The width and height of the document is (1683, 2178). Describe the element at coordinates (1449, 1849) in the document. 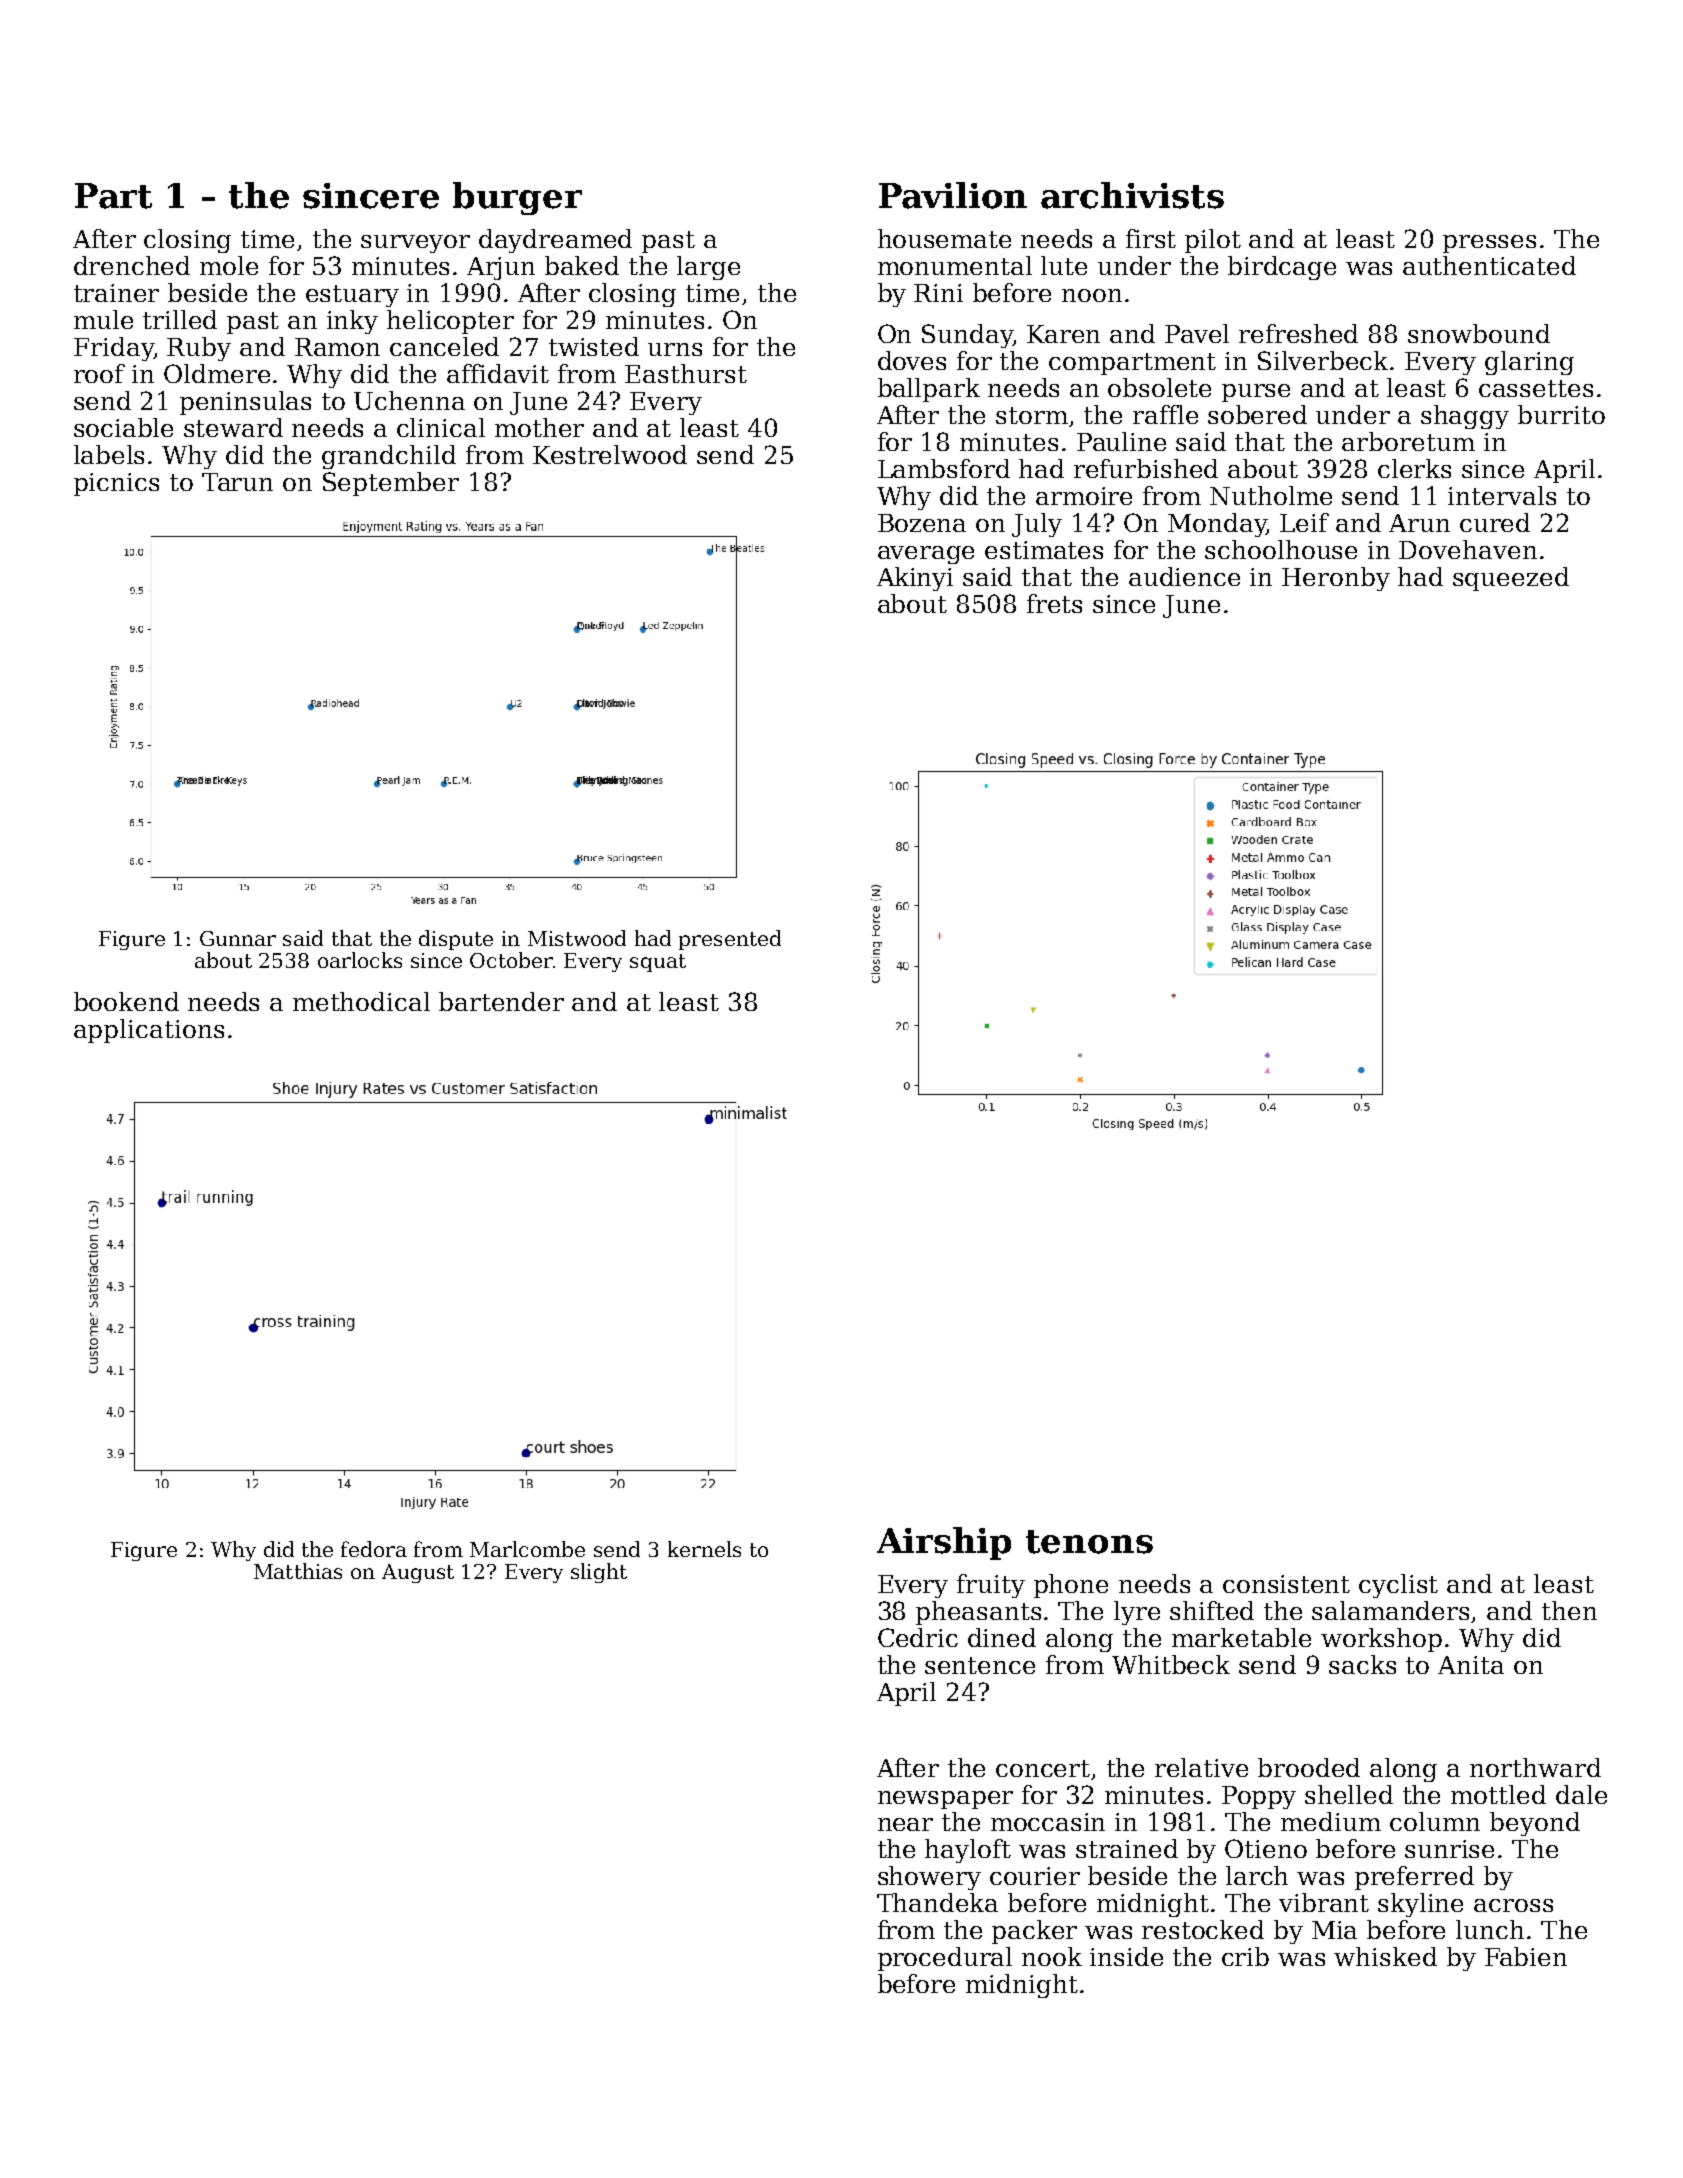

I see `sunrise` at that location.
